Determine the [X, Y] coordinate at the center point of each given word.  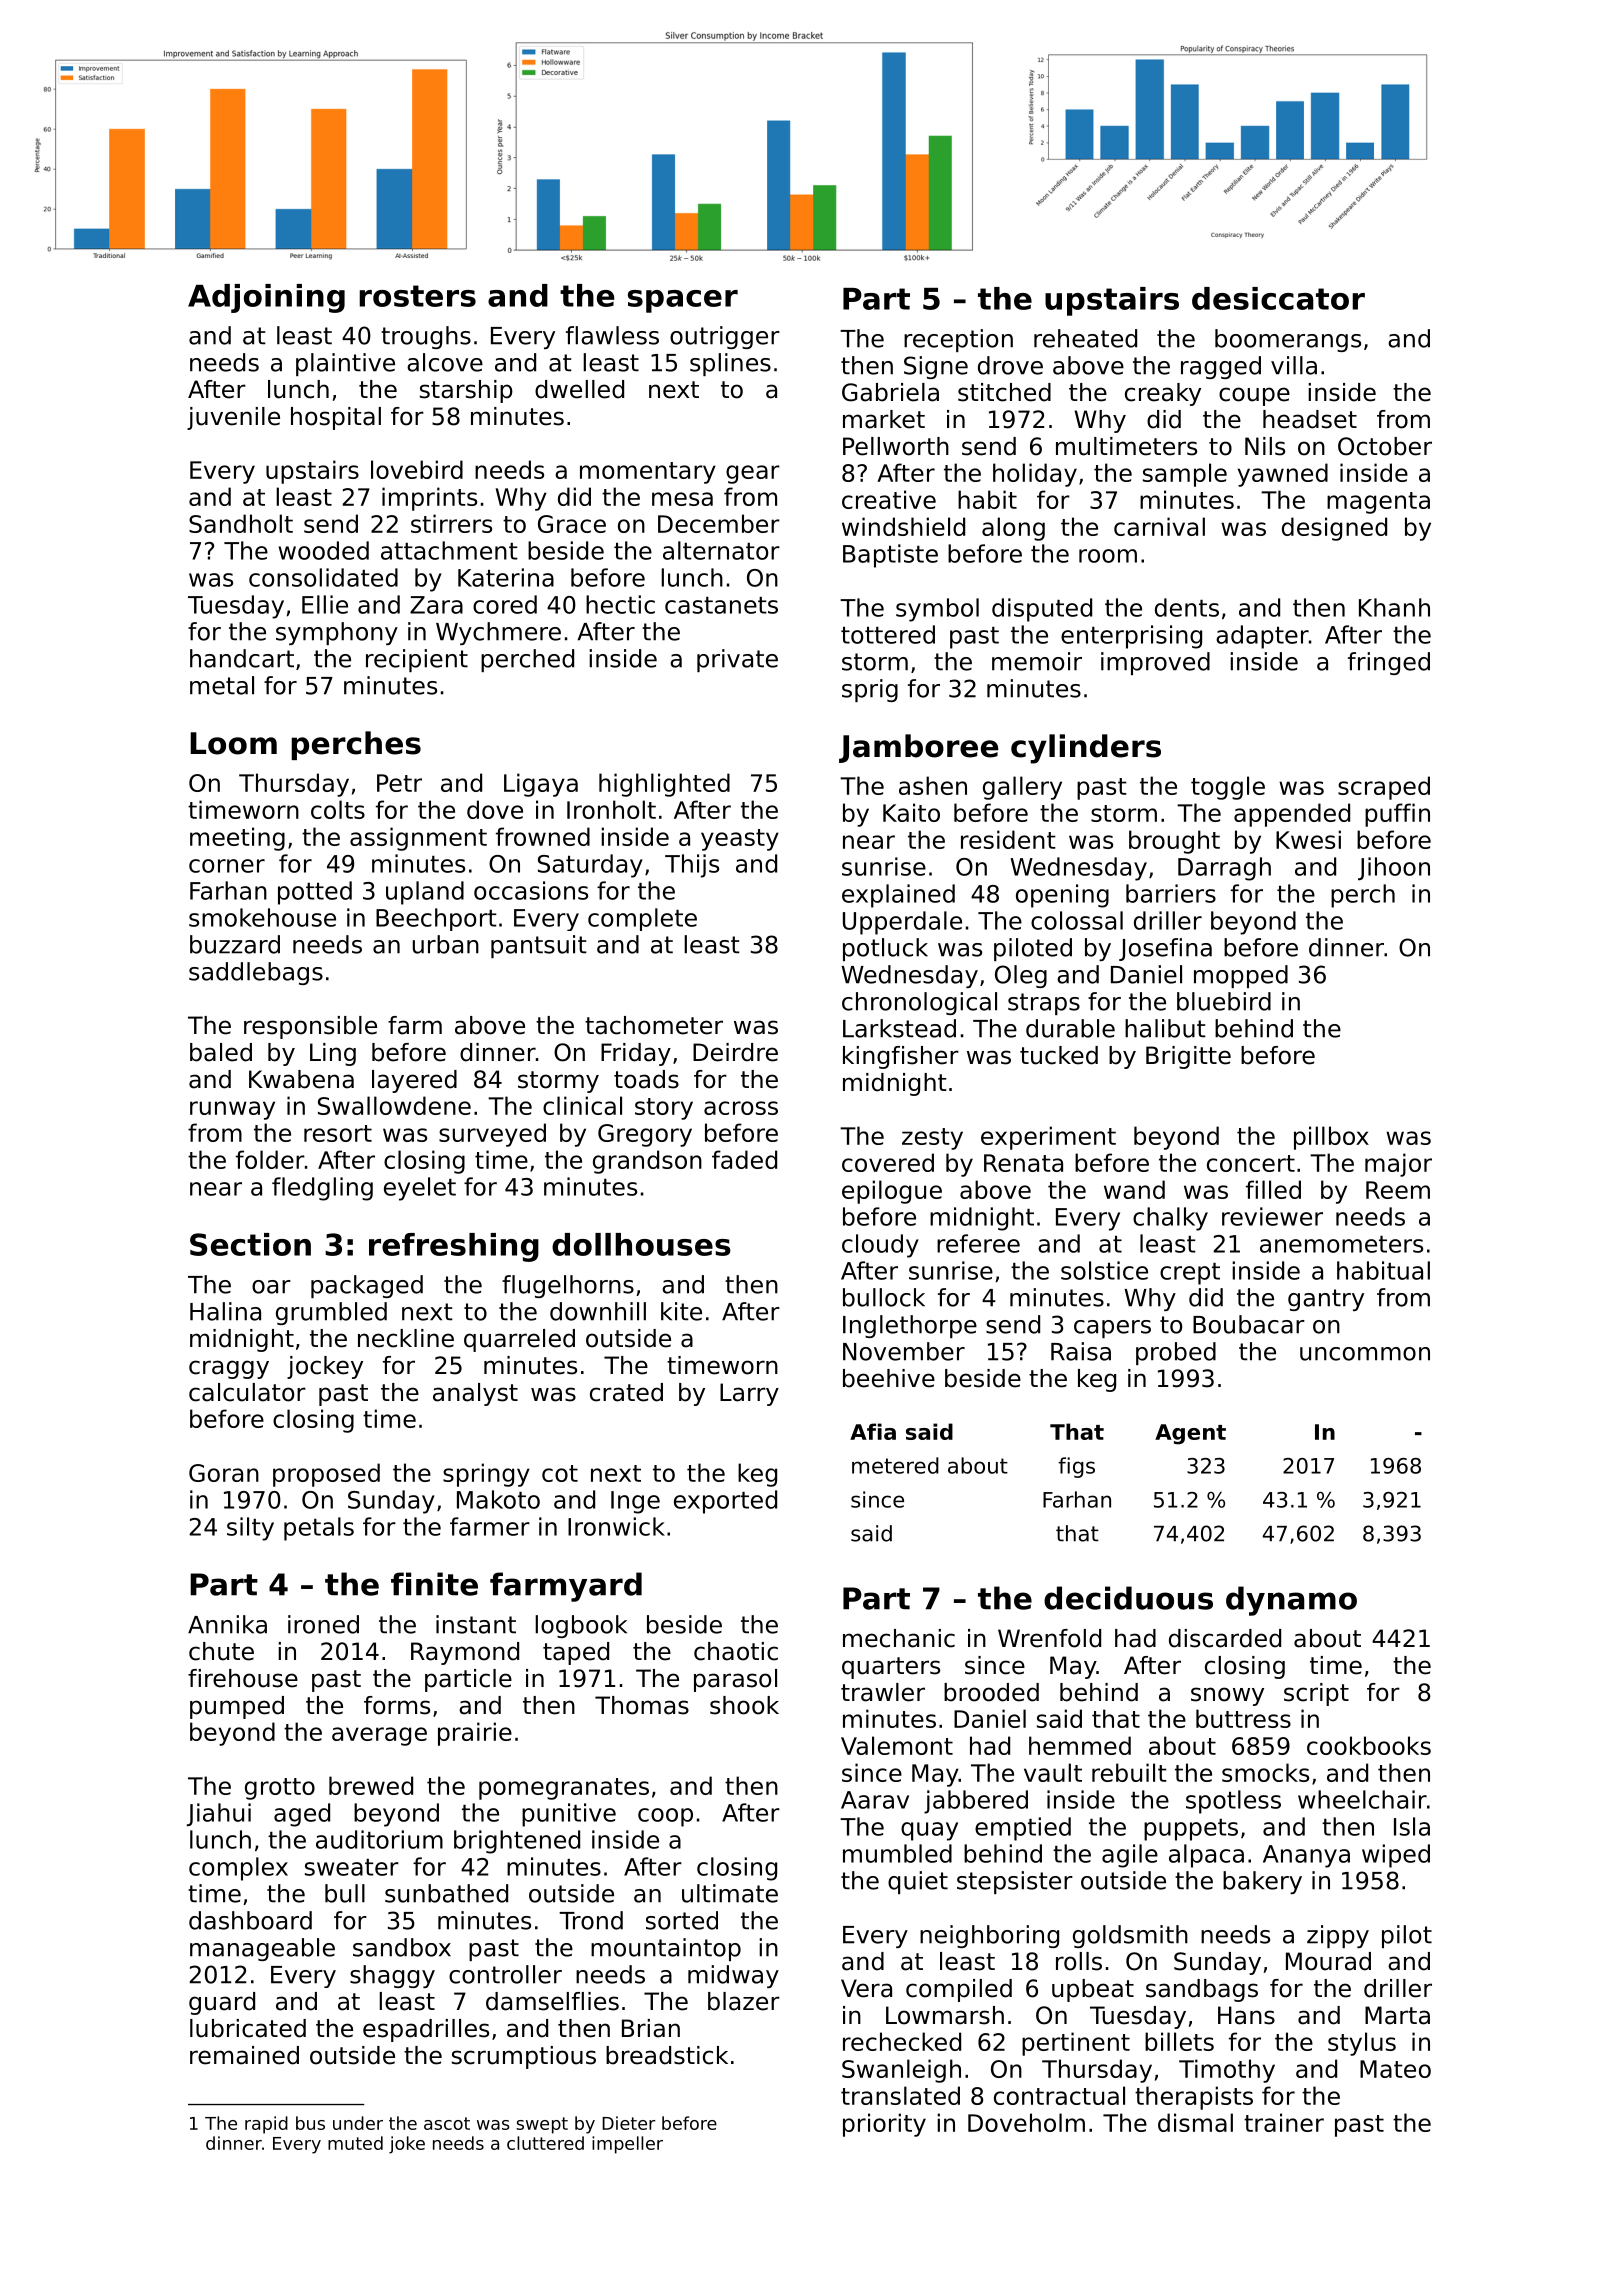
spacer [683, 301]
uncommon [1365, 1354]
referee [978, 1243]
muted [355, 2143]
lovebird [417, 469]
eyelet [420, 1189]
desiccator [1278, 298]
